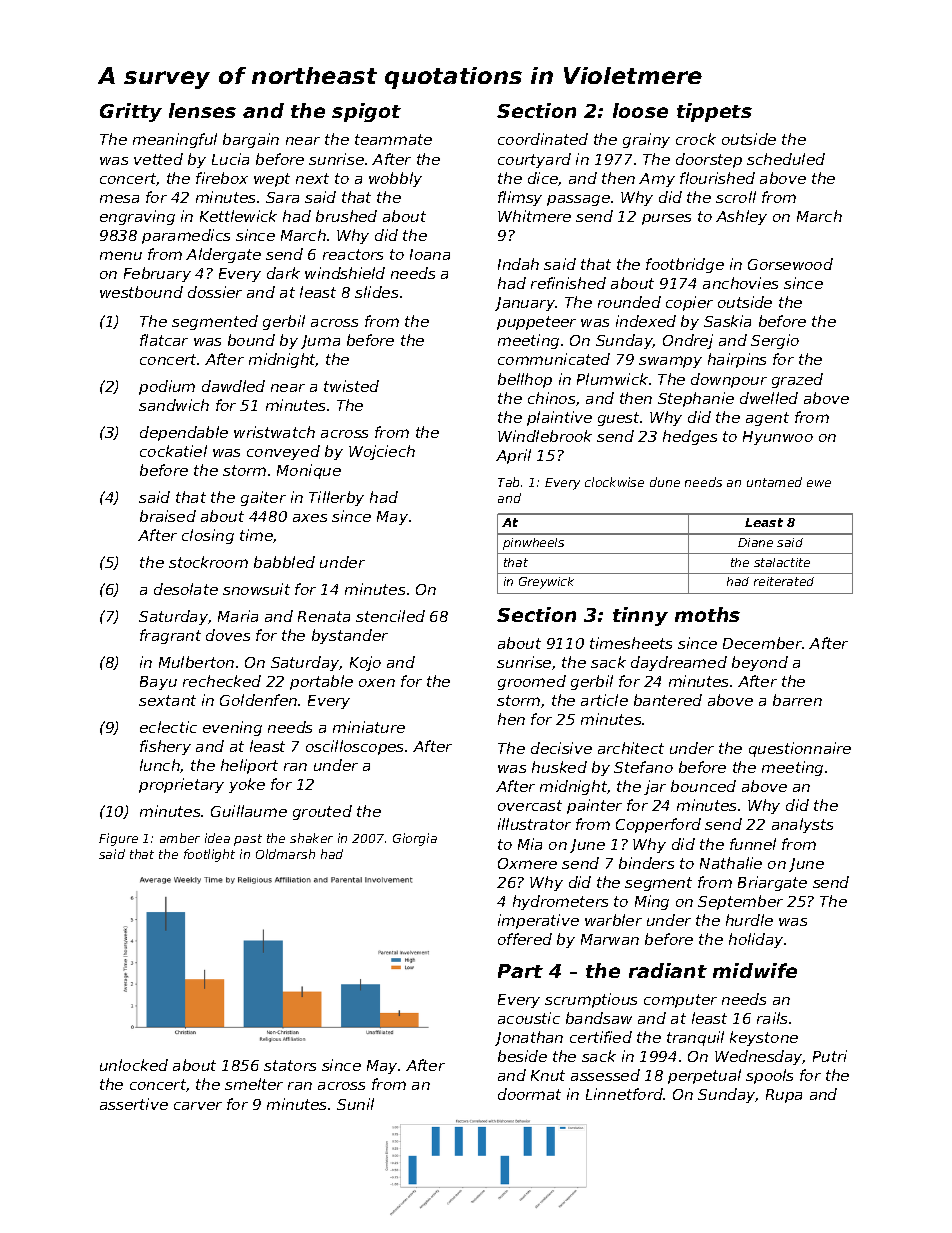  Describe the element at coordinates (263, 498) in the screenshot. I see `gaiter` at that location.
